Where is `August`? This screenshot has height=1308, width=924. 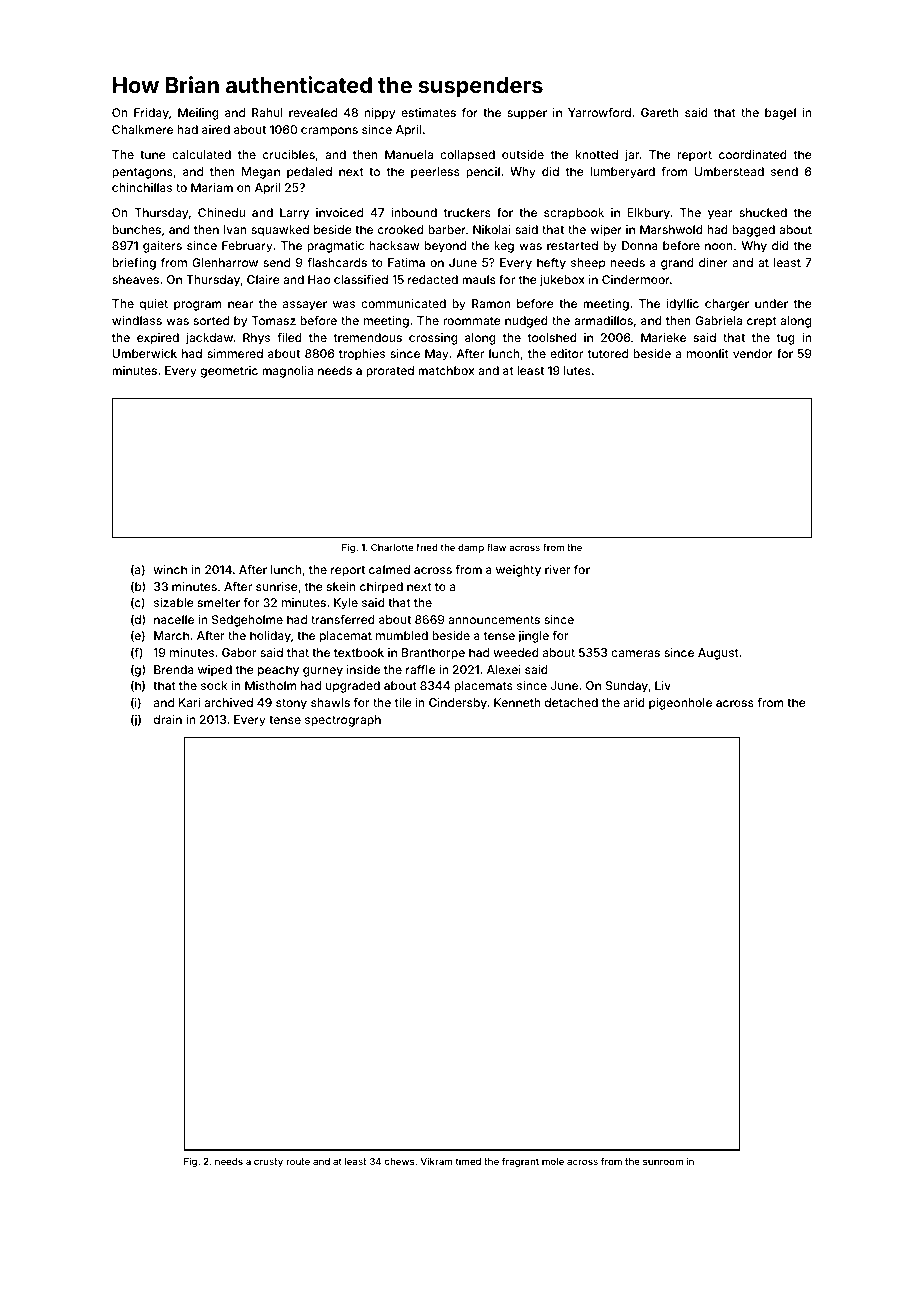
August is located at coordinates (718, 654).
